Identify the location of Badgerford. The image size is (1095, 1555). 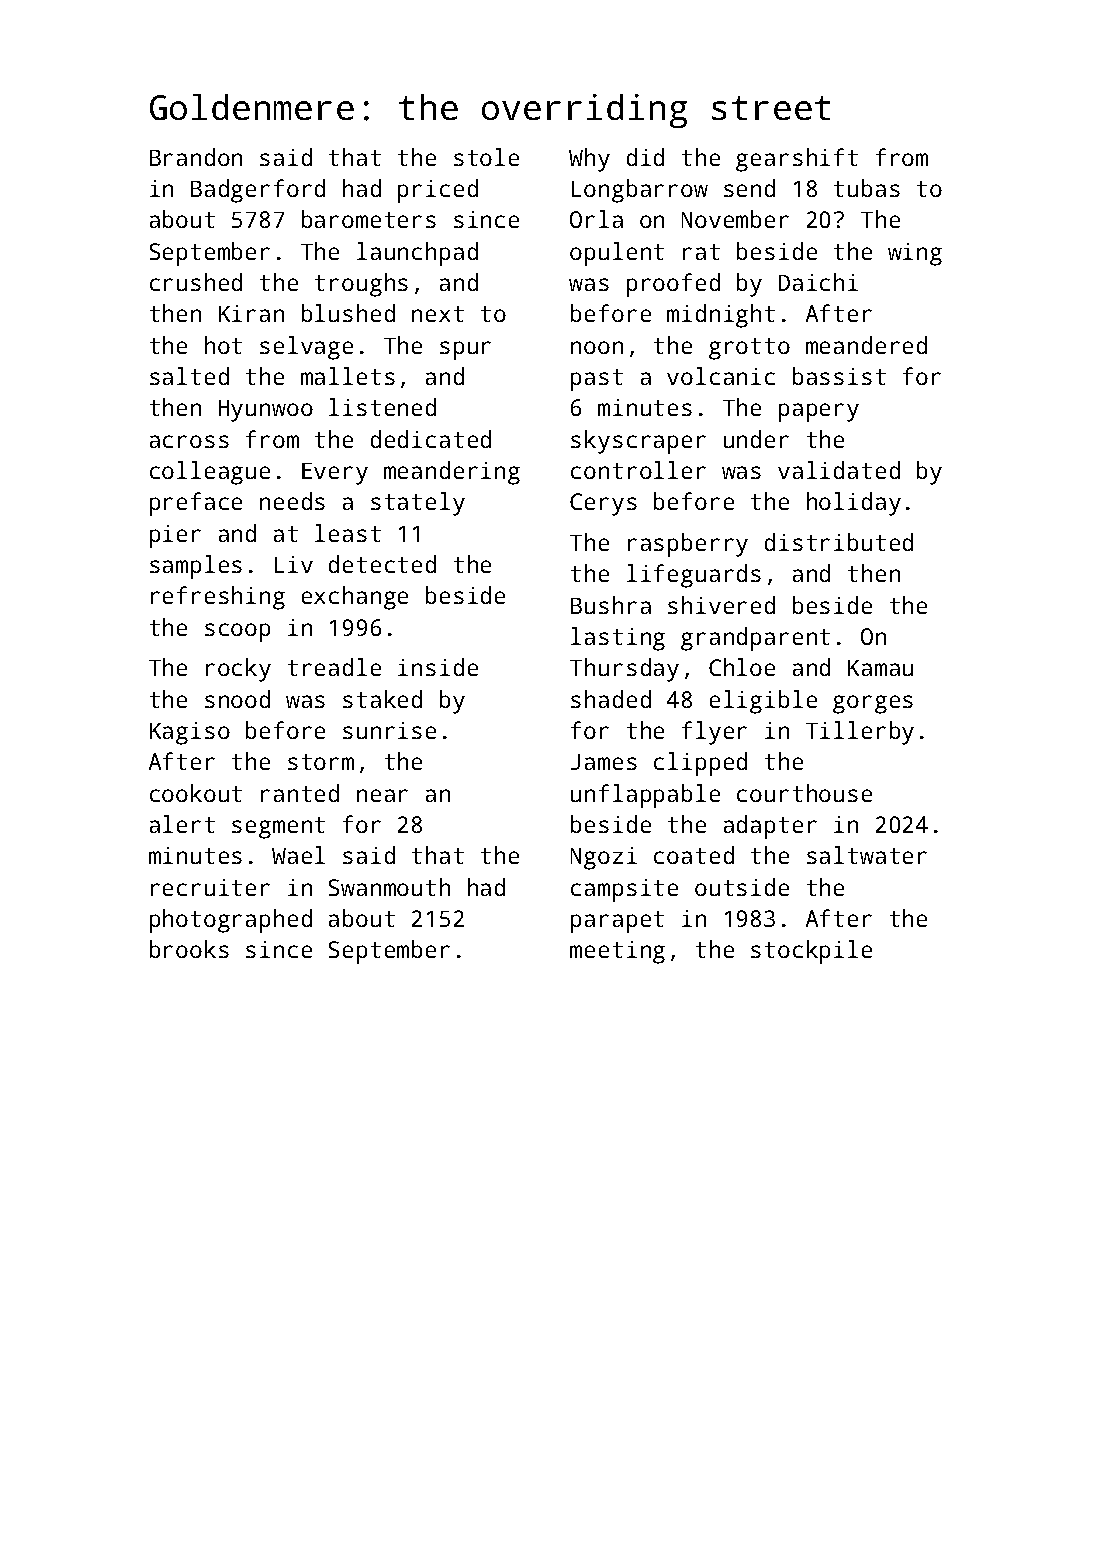
(258, 191).
